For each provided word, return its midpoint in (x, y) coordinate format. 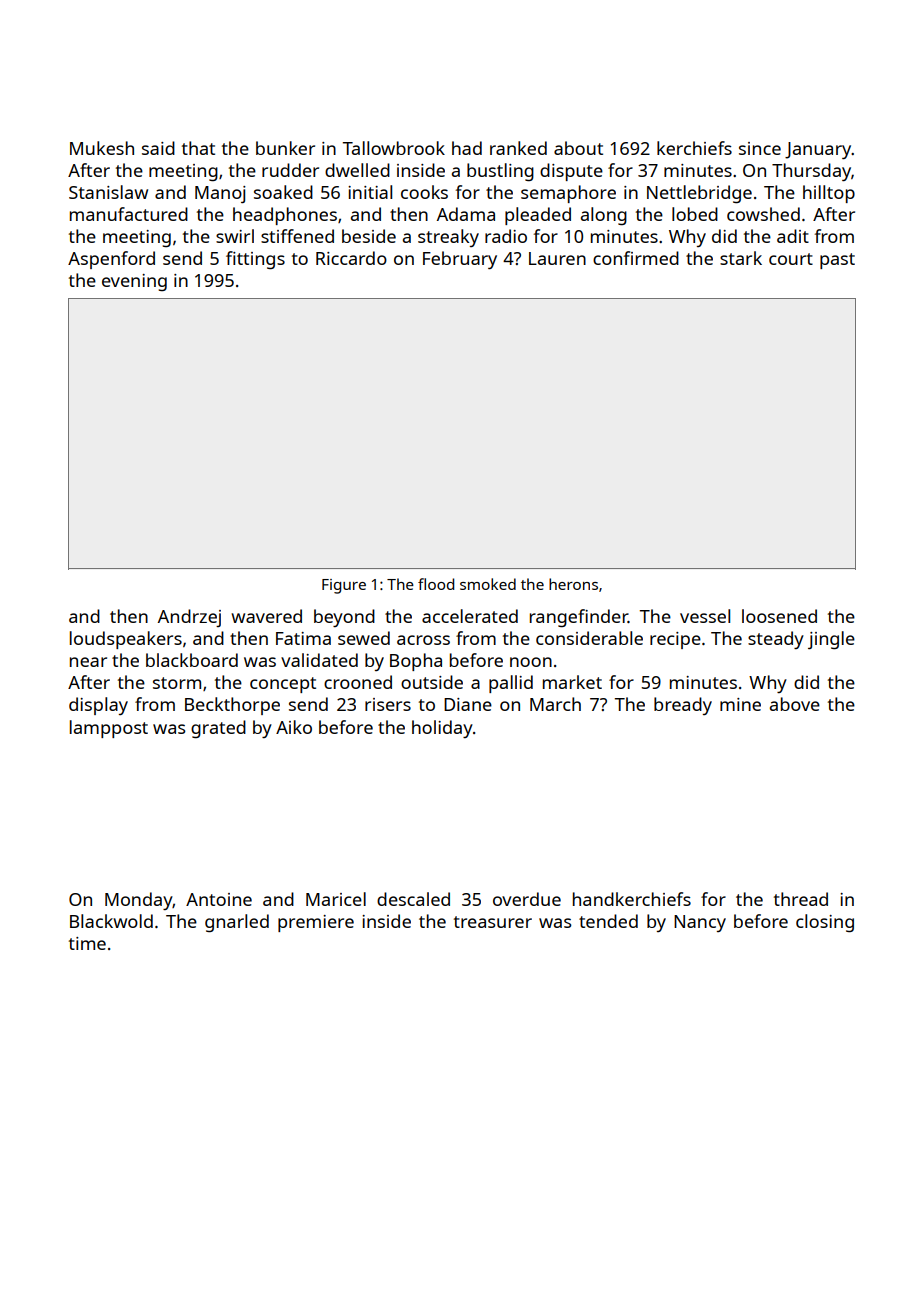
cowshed (763, 214)
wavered (266, 616)
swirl (235, 236)
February (460, 260)
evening (134, 282)
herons (573, 584)
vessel (705, 616)
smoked (488, 584)
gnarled (237, 923)
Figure (344, 586)
